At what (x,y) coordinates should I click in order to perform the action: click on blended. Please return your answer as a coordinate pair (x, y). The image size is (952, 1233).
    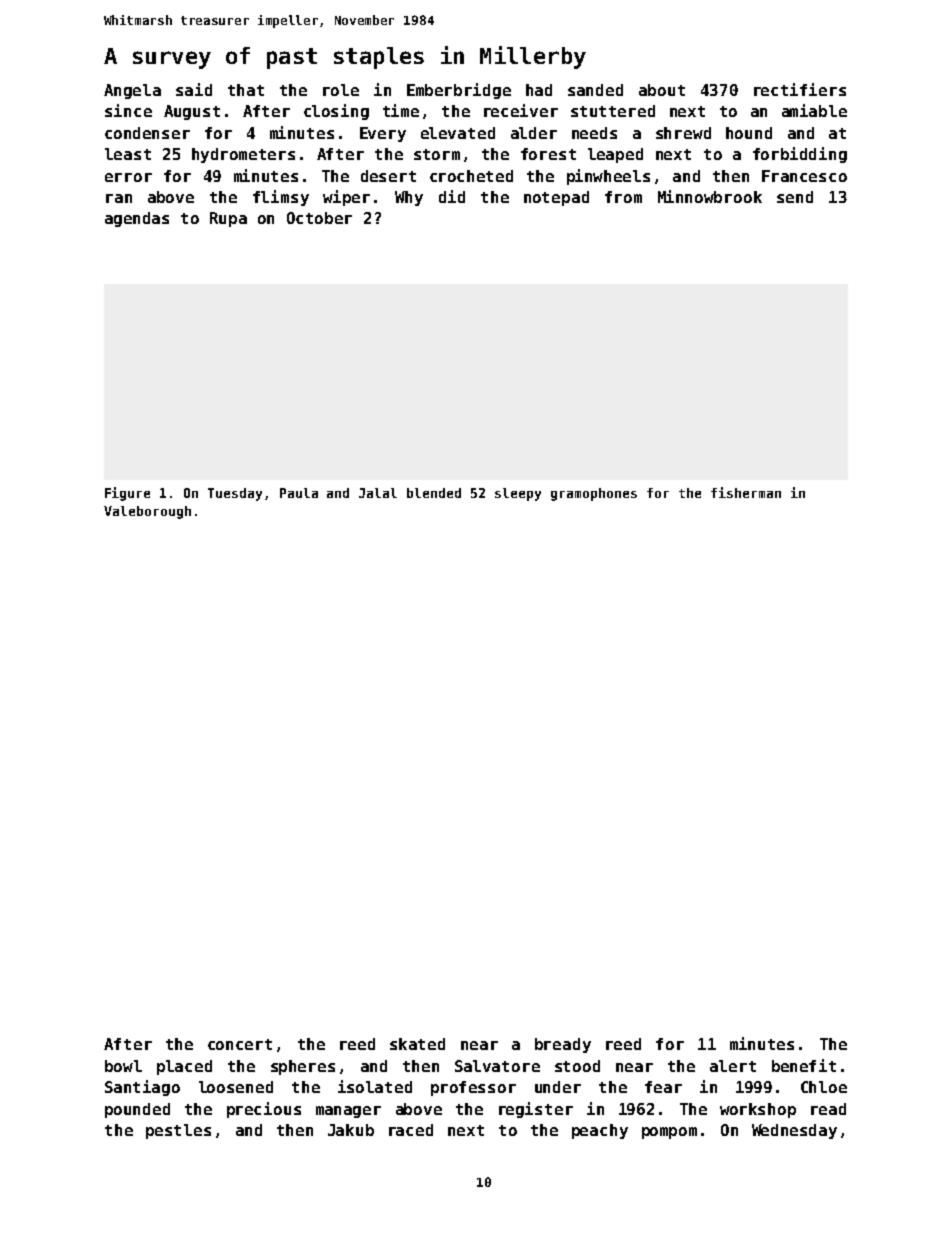
    Looking at the image, I should click on (434, 493).
